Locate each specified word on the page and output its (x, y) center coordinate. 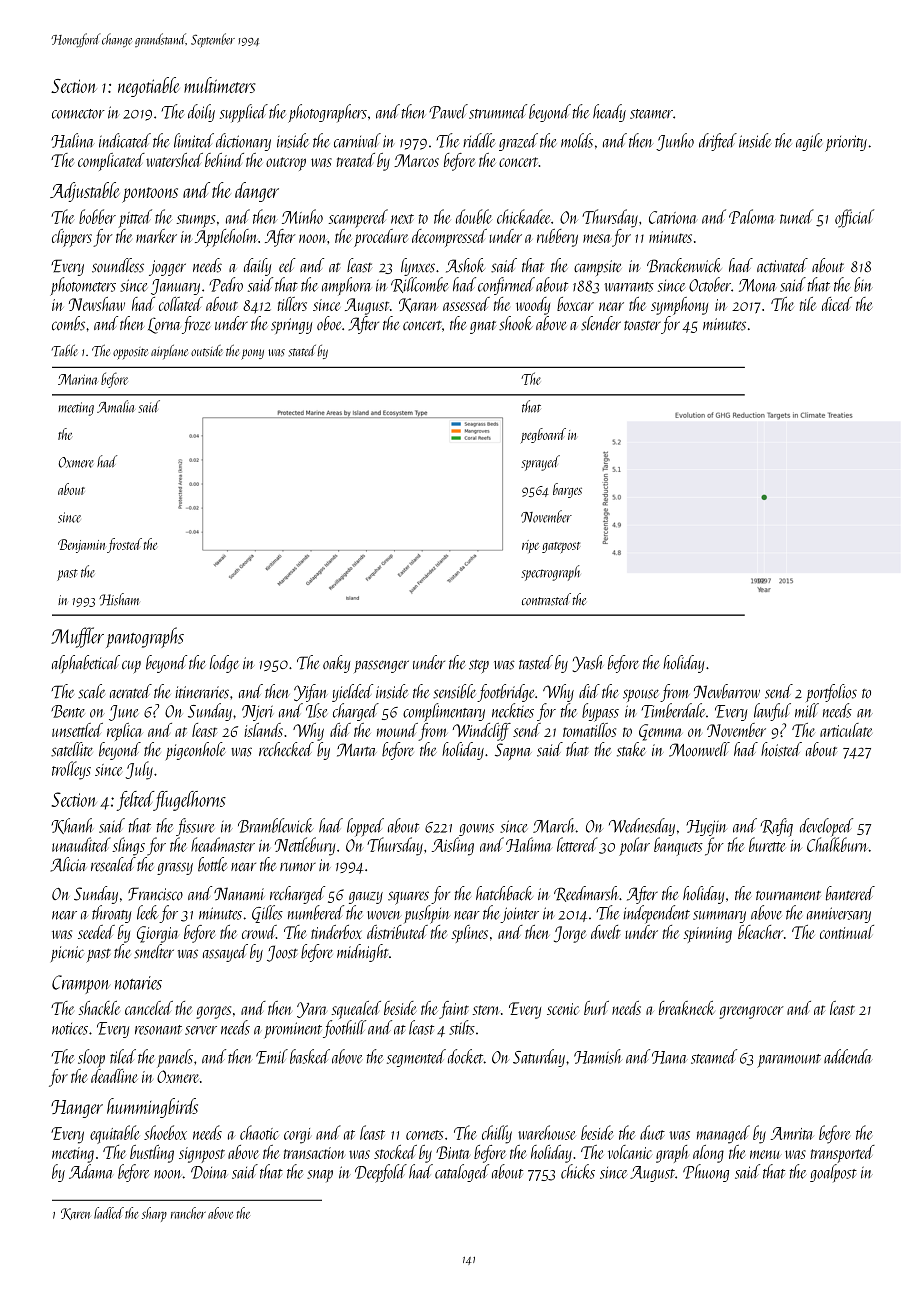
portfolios (831, 693)
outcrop (286, 164)
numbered (316, 912)
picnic (67, 954)
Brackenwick (684, 265)
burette (767, 844)
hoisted (781, 749)
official (854, 218)
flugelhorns (190, 801)
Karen (76, 1214)
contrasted (546, 599)
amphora (346, 286)
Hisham (119, 599)
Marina (78, 379)
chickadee (523, 216)
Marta (357, 750)
